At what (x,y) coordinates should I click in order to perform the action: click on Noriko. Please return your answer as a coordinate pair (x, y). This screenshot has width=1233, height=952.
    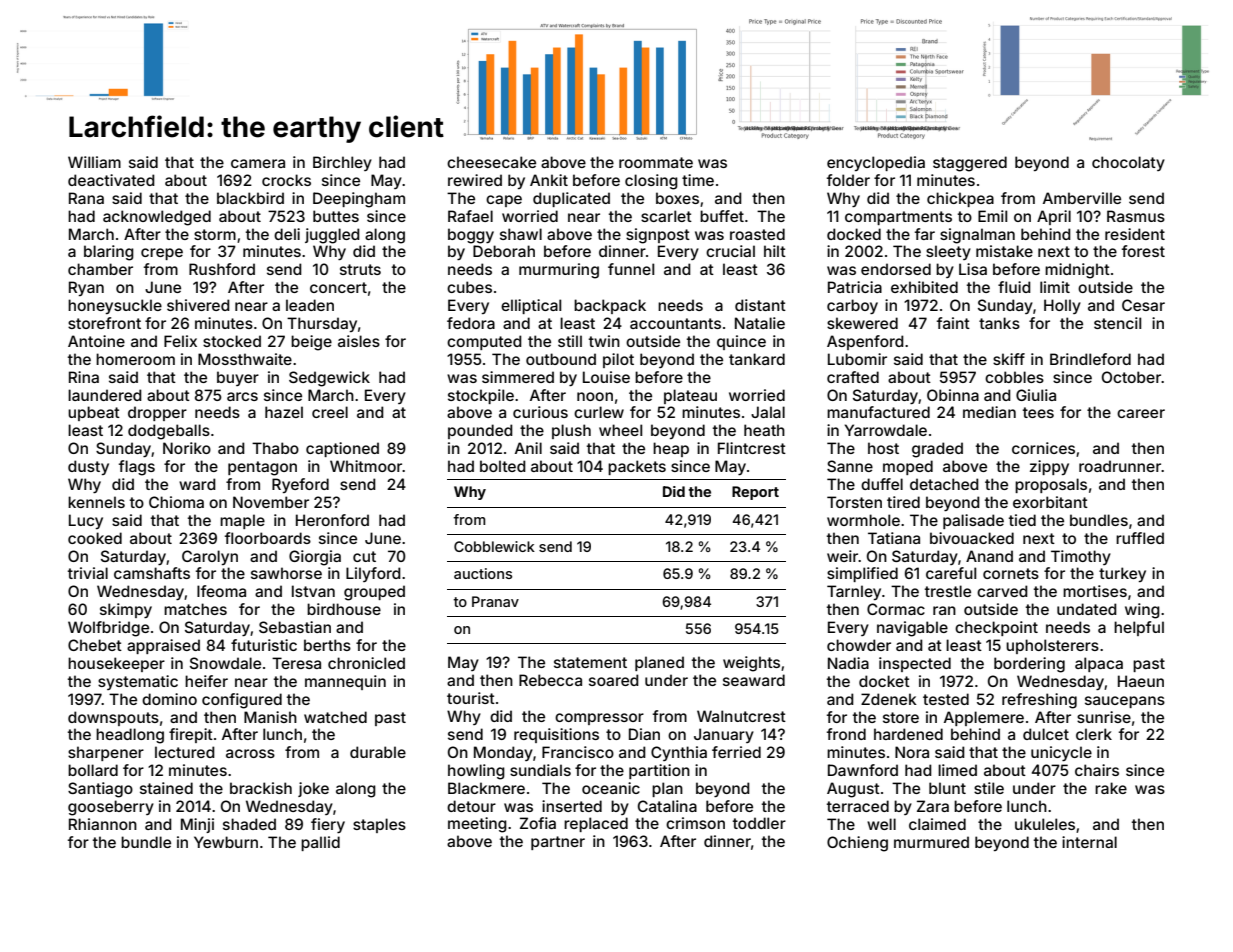
    Looking at the image, I should click on (187, 448).
